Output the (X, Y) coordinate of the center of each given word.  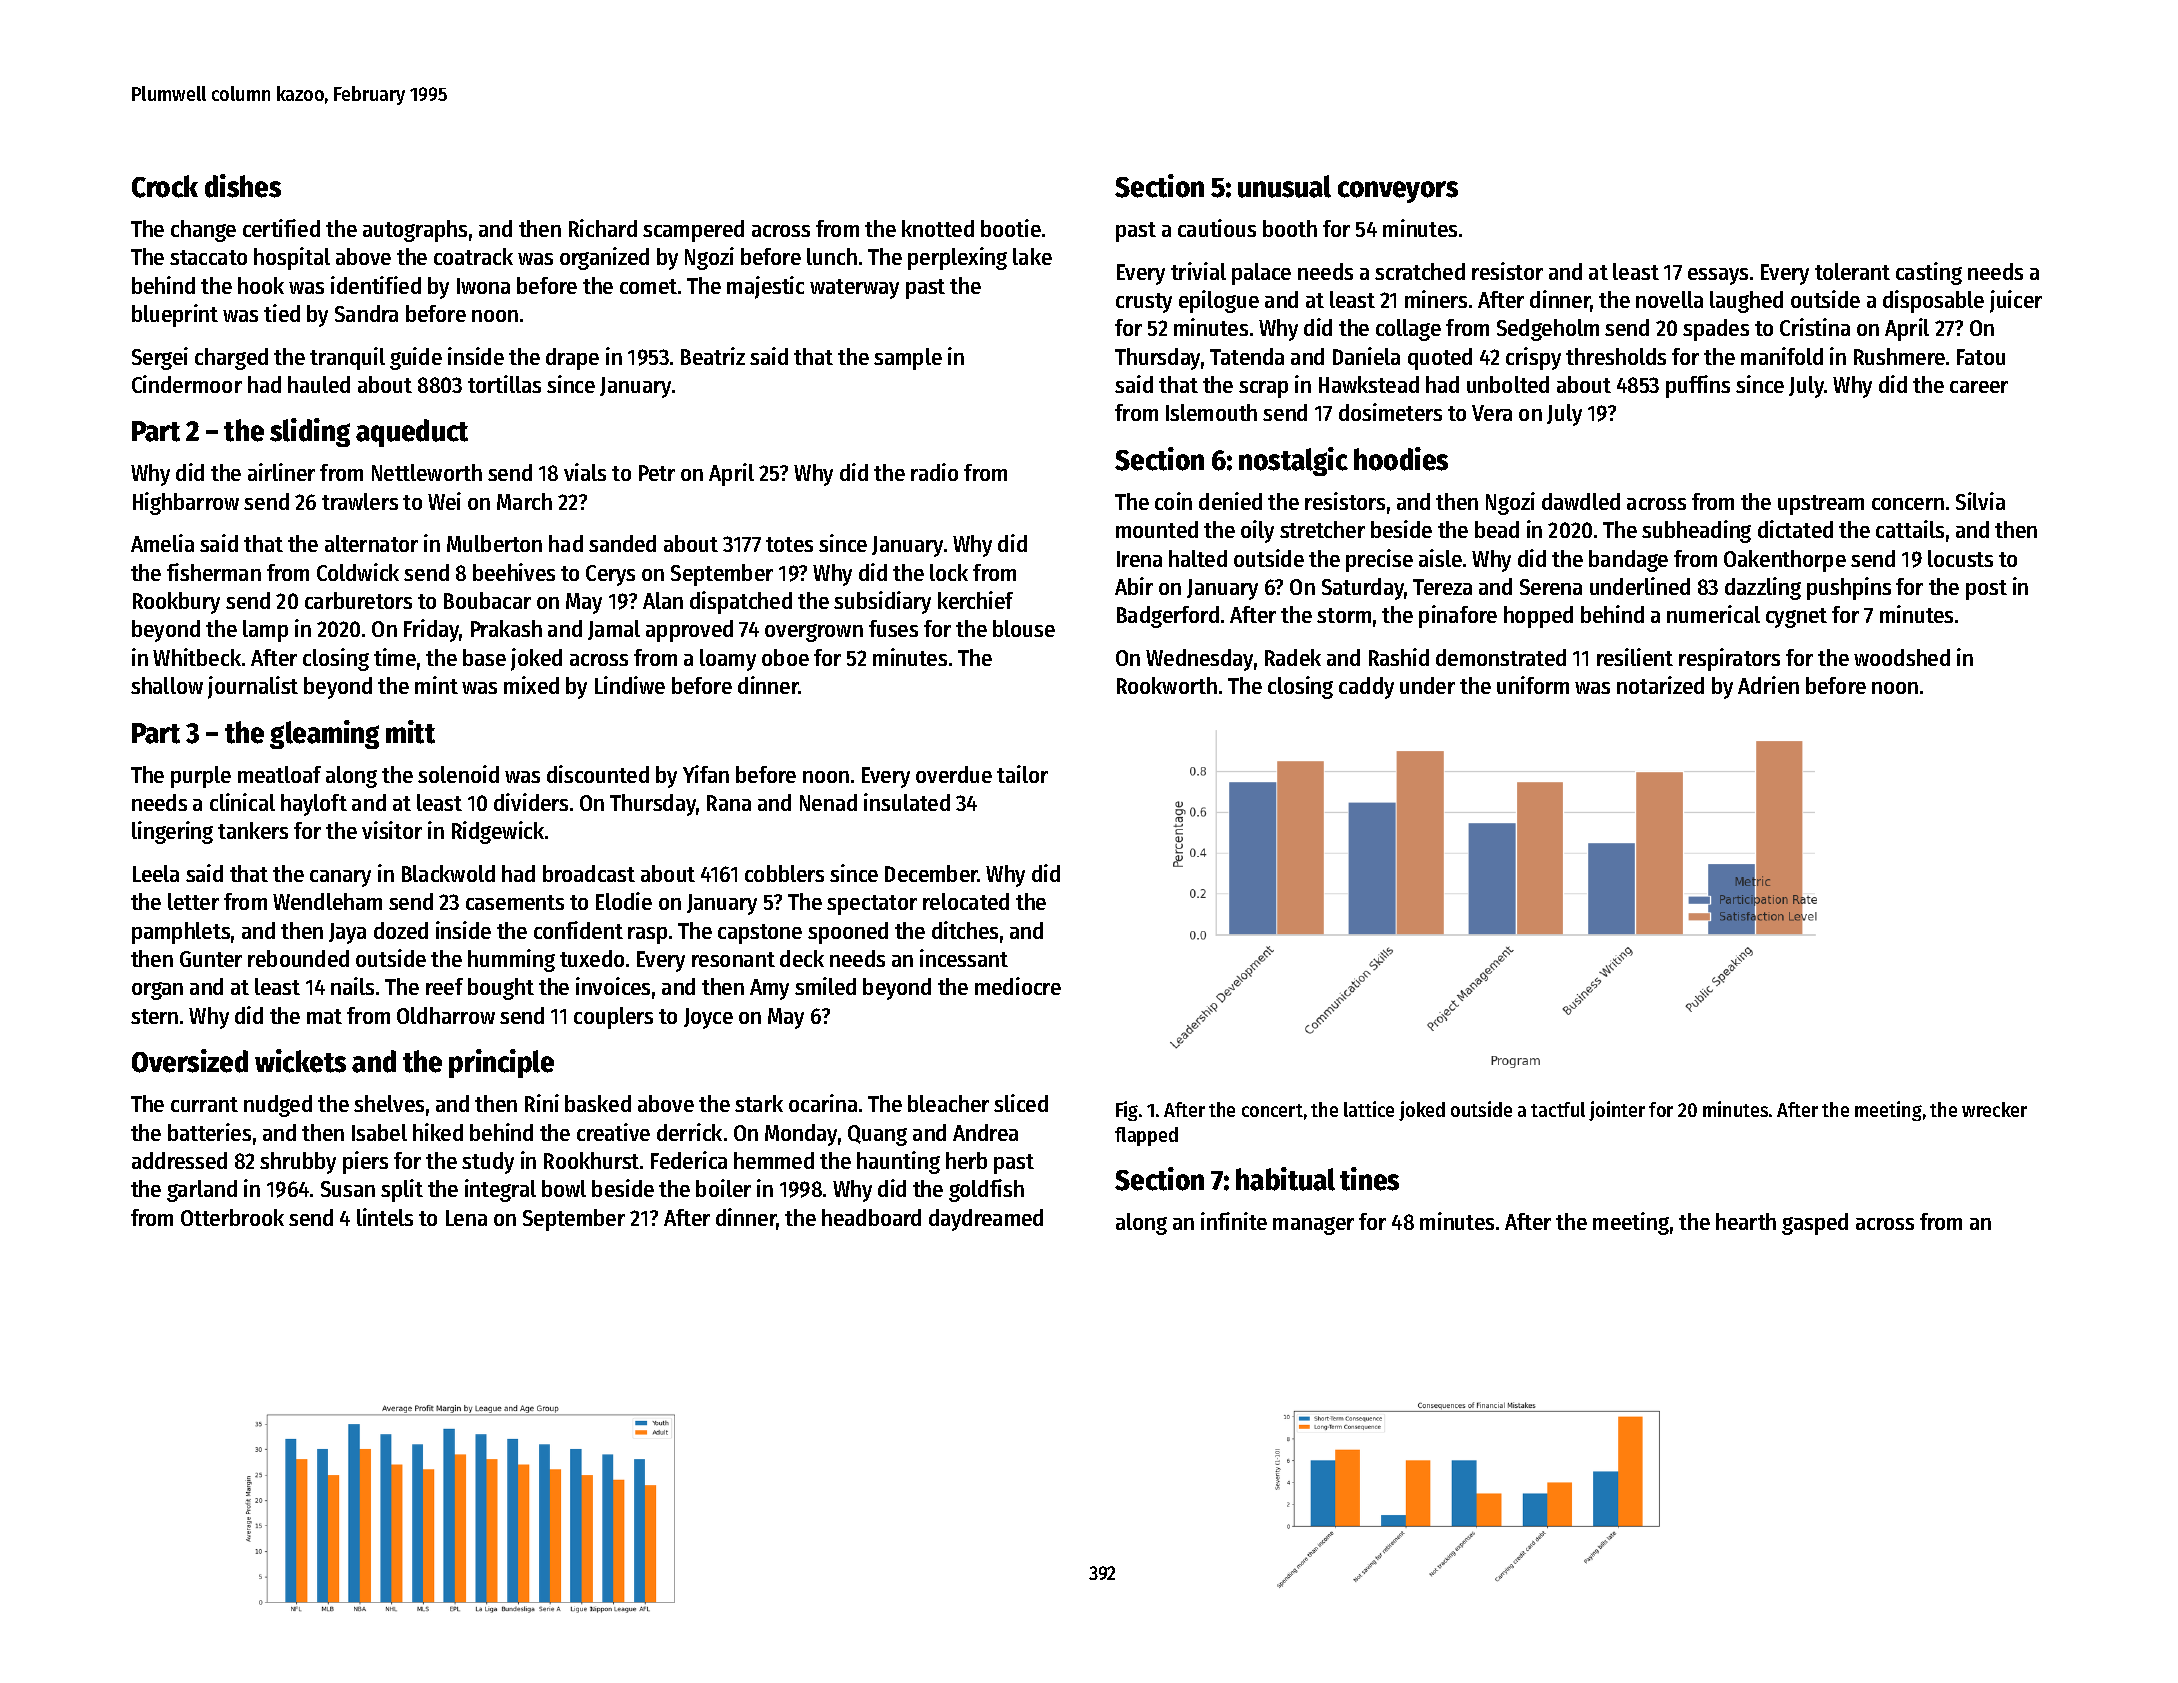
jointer (1617, 1111)
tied (282, 313)
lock (949, 572)
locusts (1960, 558)
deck (802, 958)
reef (444, 986)
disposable (1933, 301)
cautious (1217, 228)
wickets (300, 1061)
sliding (310, 432)
